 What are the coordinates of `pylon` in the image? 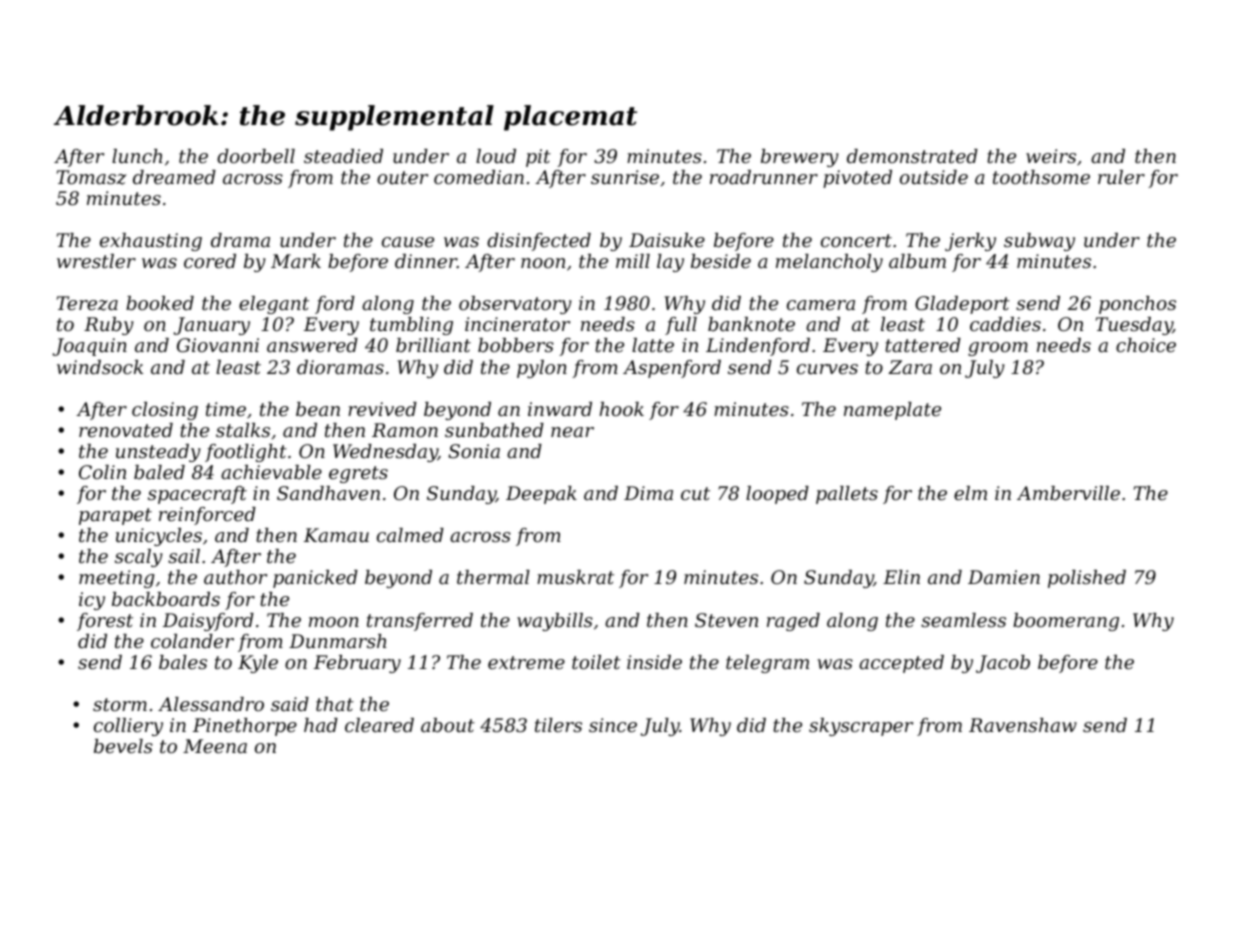 It's located at (542, 369).
